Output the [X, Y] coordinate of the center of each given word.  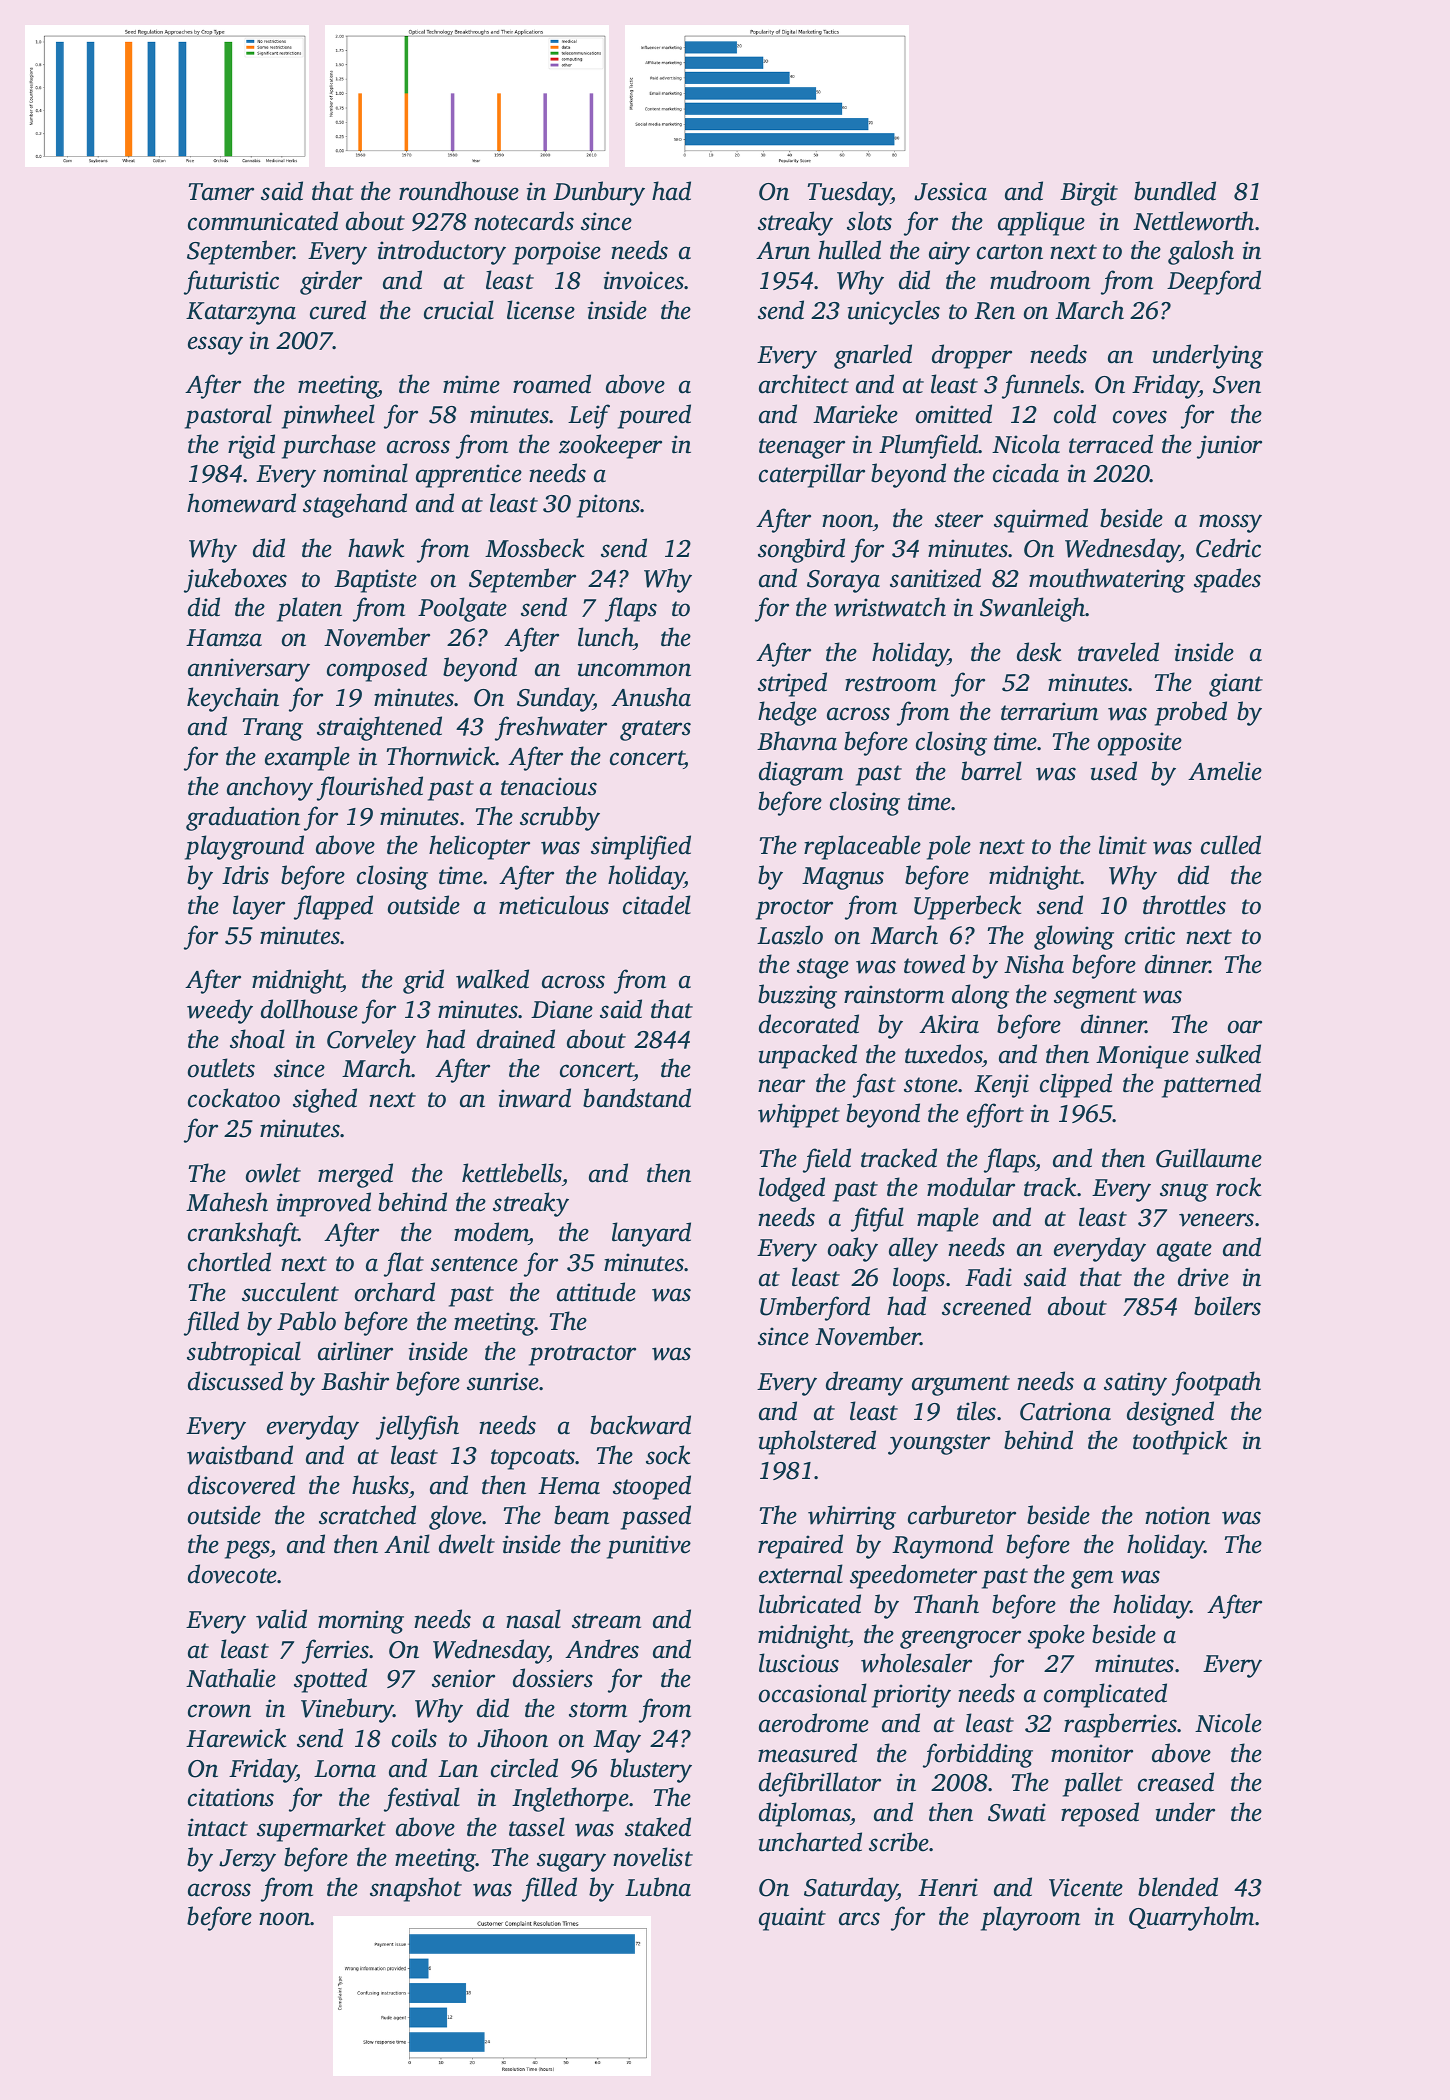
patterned [1211, 1085]
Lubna [658, 1887]
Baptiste [375, 581]
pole [949, 847]
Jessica [950, 191]
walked [492, 979]
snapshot [416, 1889]
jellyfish [417, 1427]
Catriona [1065, 1411]
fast [874, 1085]
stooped [652, 1487]
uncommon [634, 670]
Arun [783, 251]
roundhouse [459, 191]
